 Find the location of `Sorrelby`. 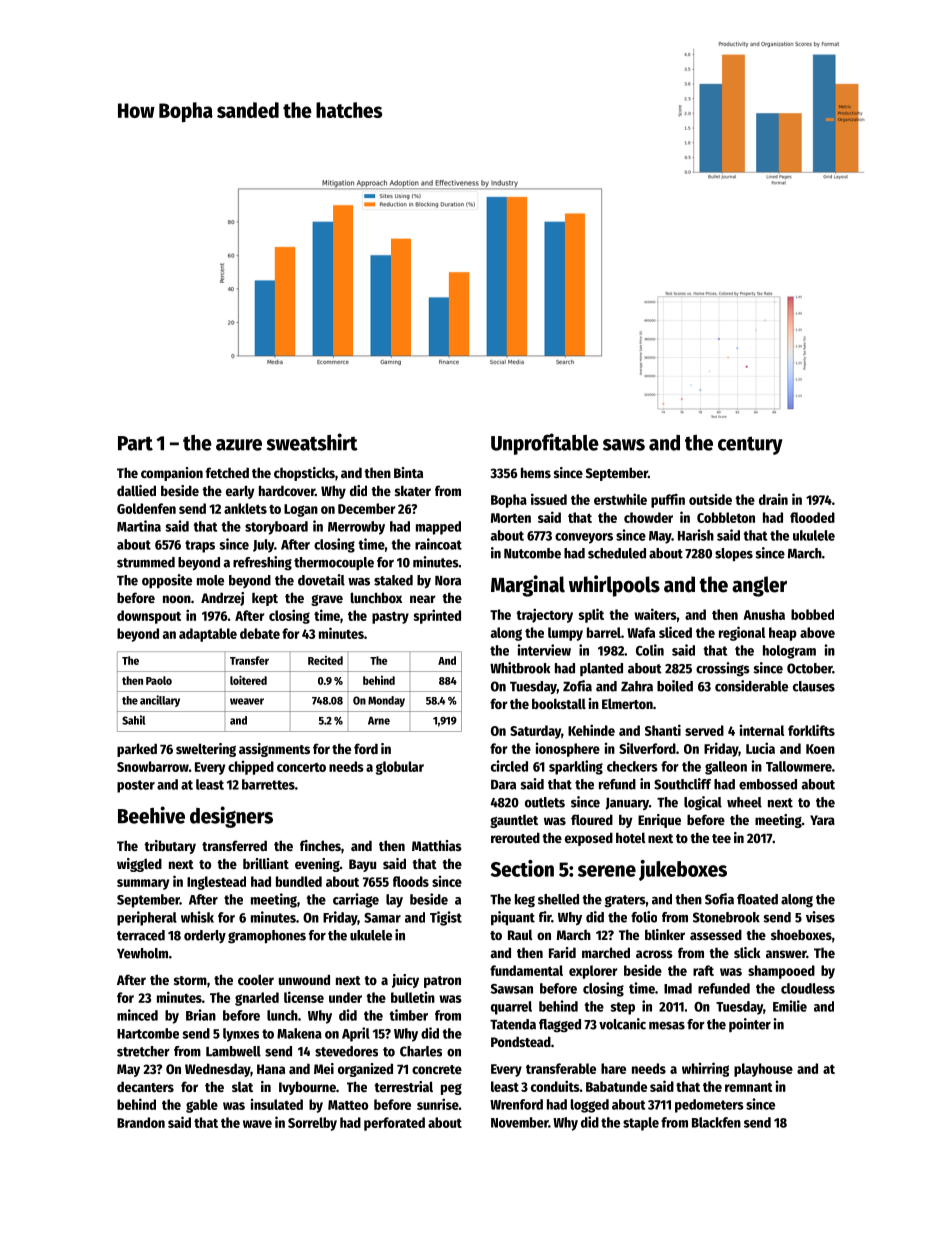

Sorrelby is located at coordinates (312, 1124).
